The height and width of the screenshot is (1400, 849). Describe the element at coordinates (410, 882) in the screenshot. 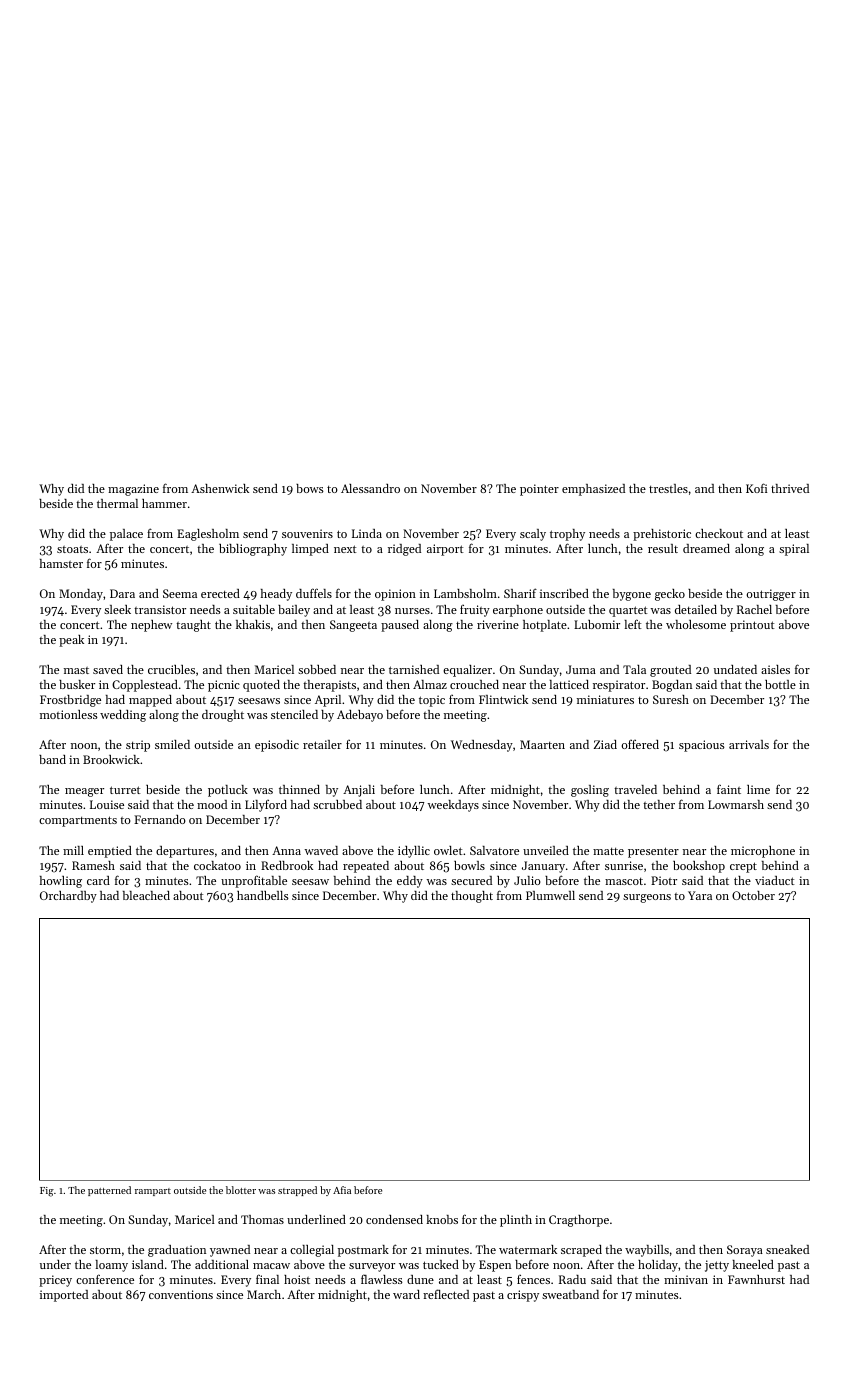

I see `eddy` at that location.
